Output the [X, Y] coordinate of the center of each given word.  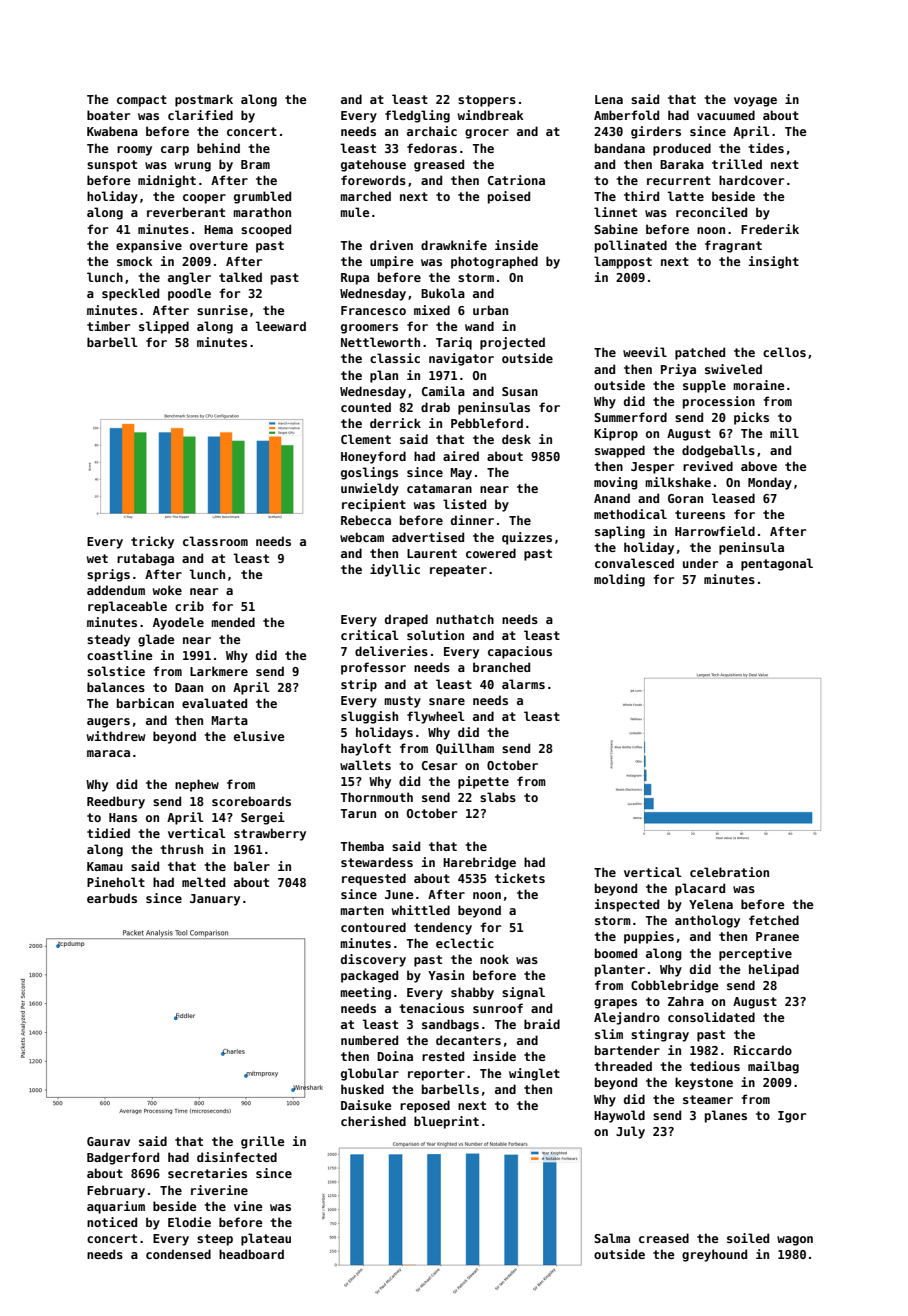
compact [142, 101]
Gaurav [108, 1141]
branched [501, 667]
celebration [729, 872]
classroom [215, 541]
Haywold [619, 1116]
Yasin [446, 975]
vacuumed [726, 115]
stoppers [487, 101]
